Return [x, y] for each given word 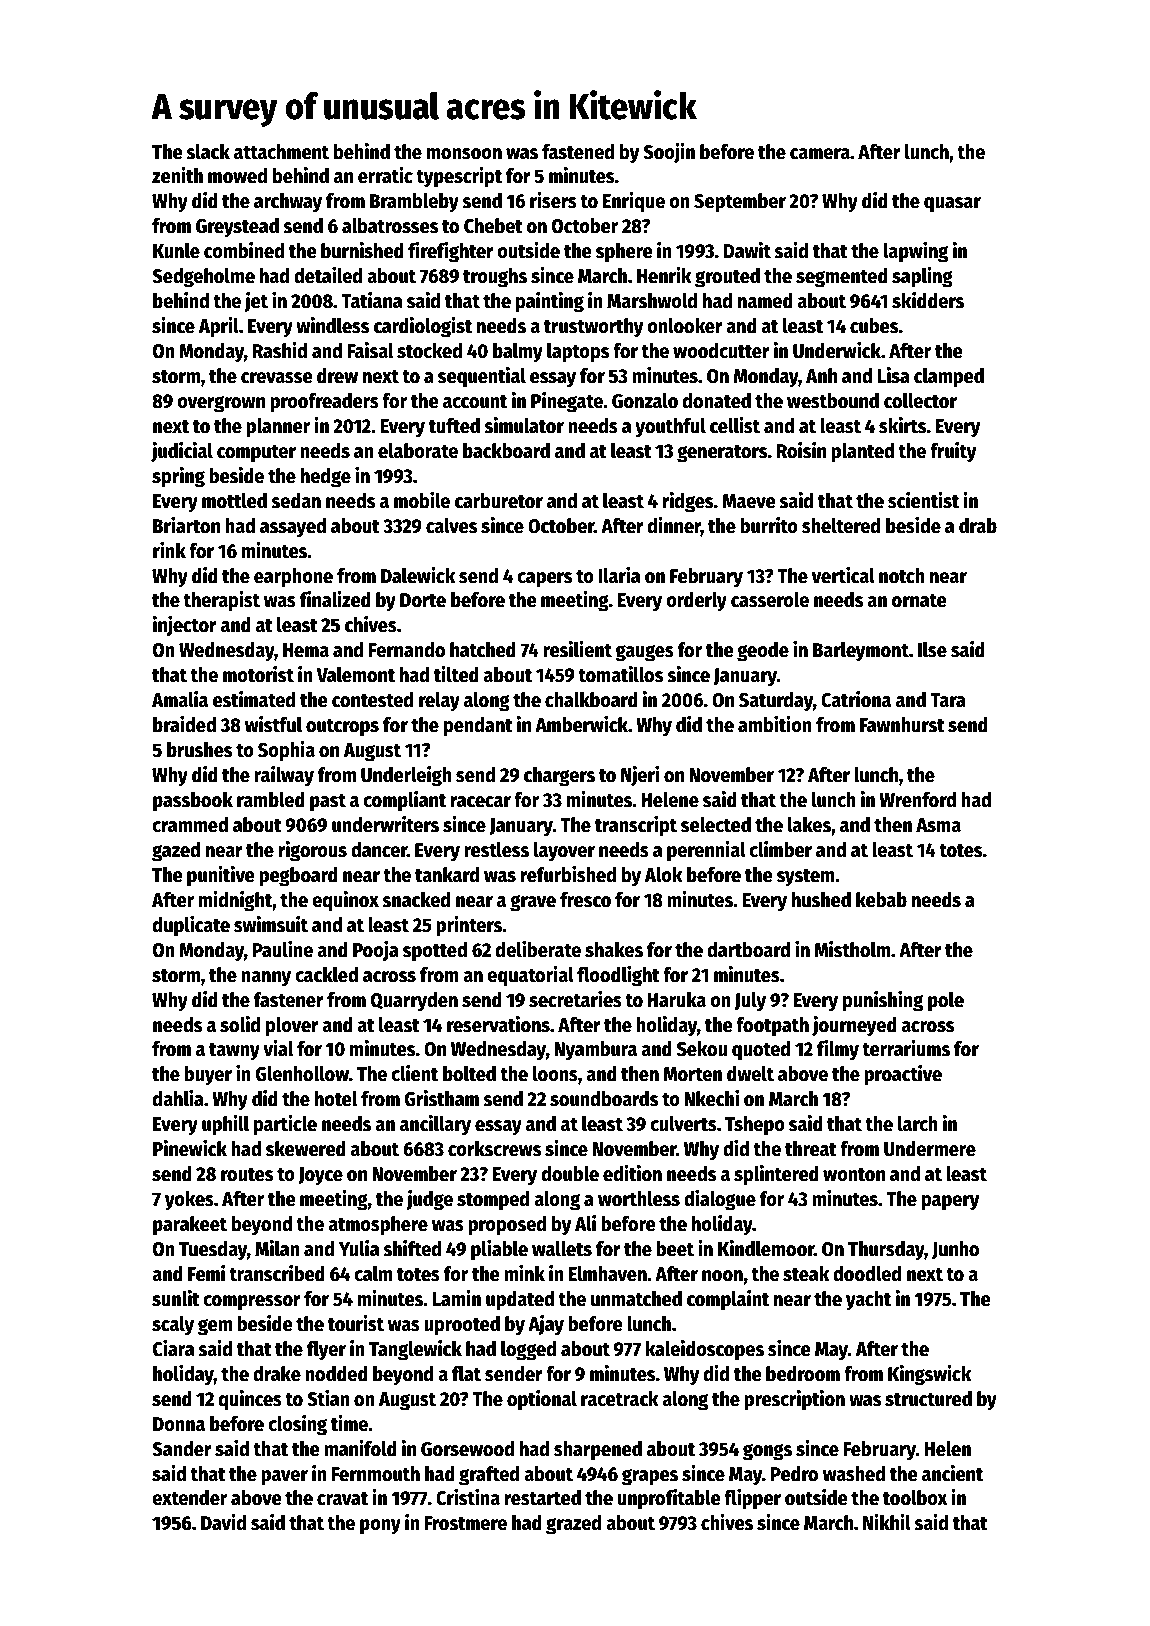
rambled [271, 800]
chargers [559, 777]
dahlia [178, 1098]
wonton [854, 1175]
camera [820, 154]
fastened [578, 152]
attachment [281, 152]
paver [284, 1478]
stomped [493, 1201]
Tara [948, 700]
